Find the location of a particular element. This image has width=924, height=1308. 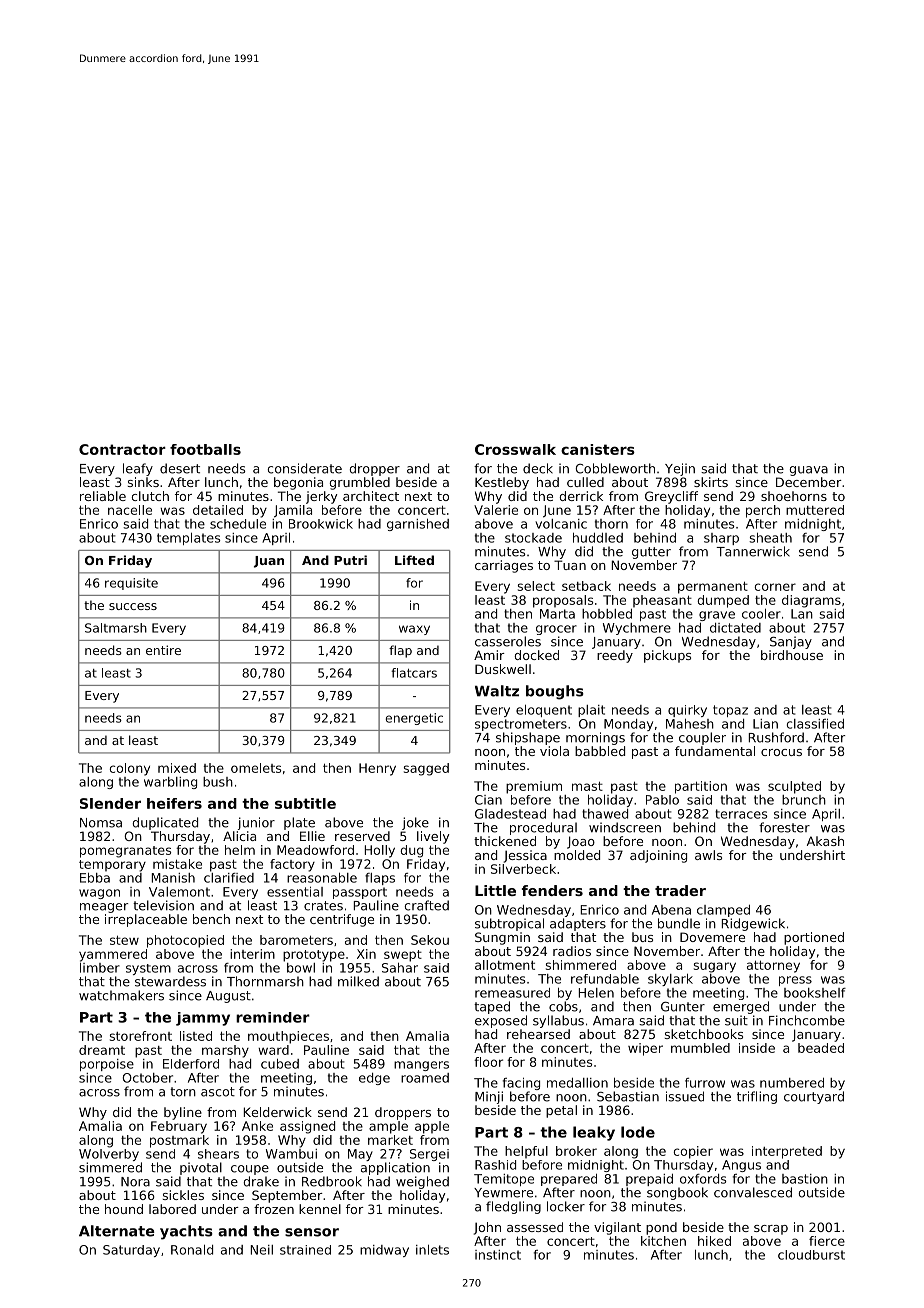

classified is located at coordinates (815, 724).
